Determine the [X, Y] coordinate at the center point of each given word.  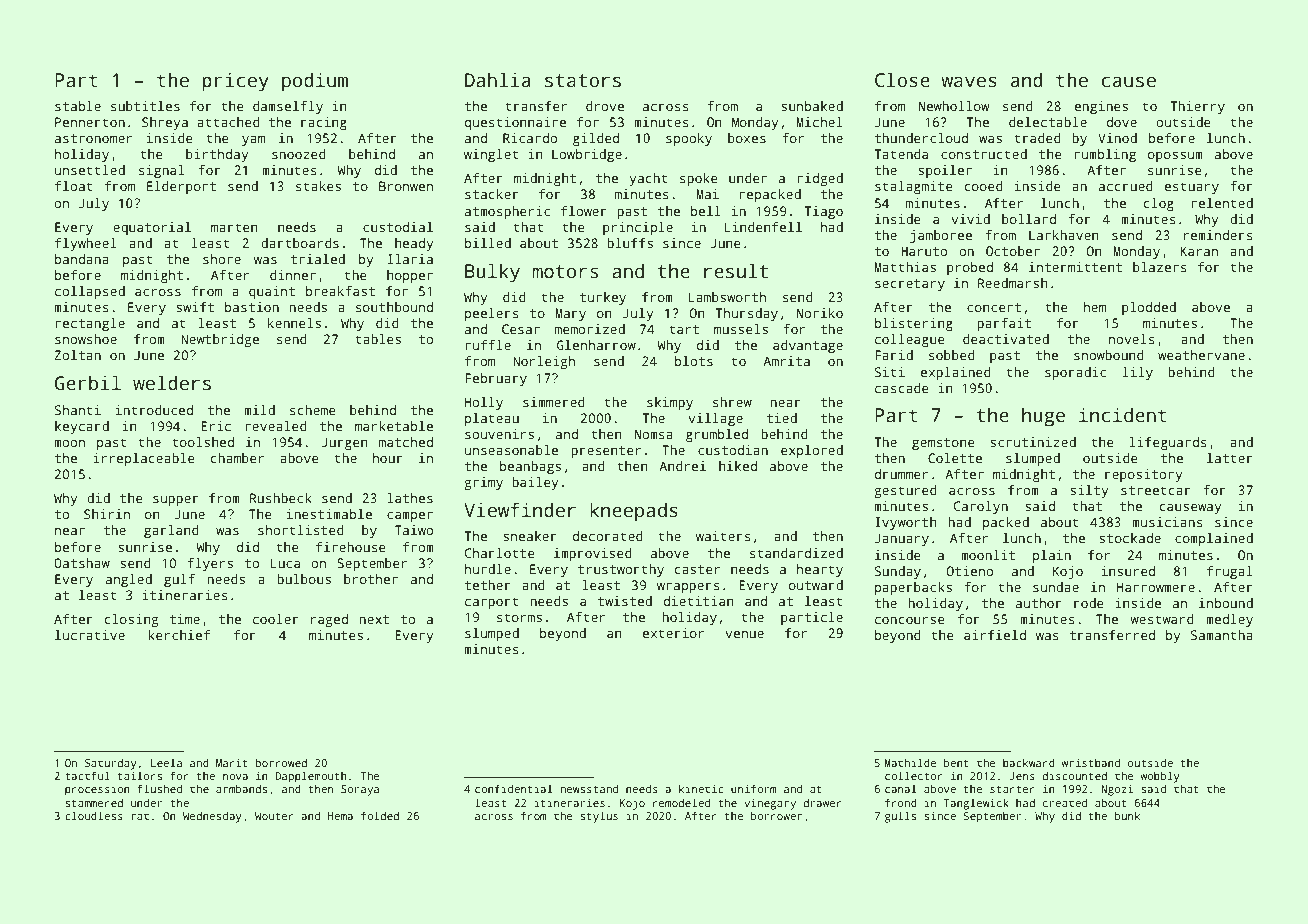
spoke [699, 179]
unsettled [90, 170]
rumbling [1105, 155]
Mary [570, 314]
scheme [313, 410]
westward [1162, 619]
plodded [1149, 308]
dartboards [300, 243]
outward [816, 585]
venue [744, 634]
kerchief [179, 635]
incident [1123, 415]
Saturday [111, 764]
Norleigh [544, 362]
